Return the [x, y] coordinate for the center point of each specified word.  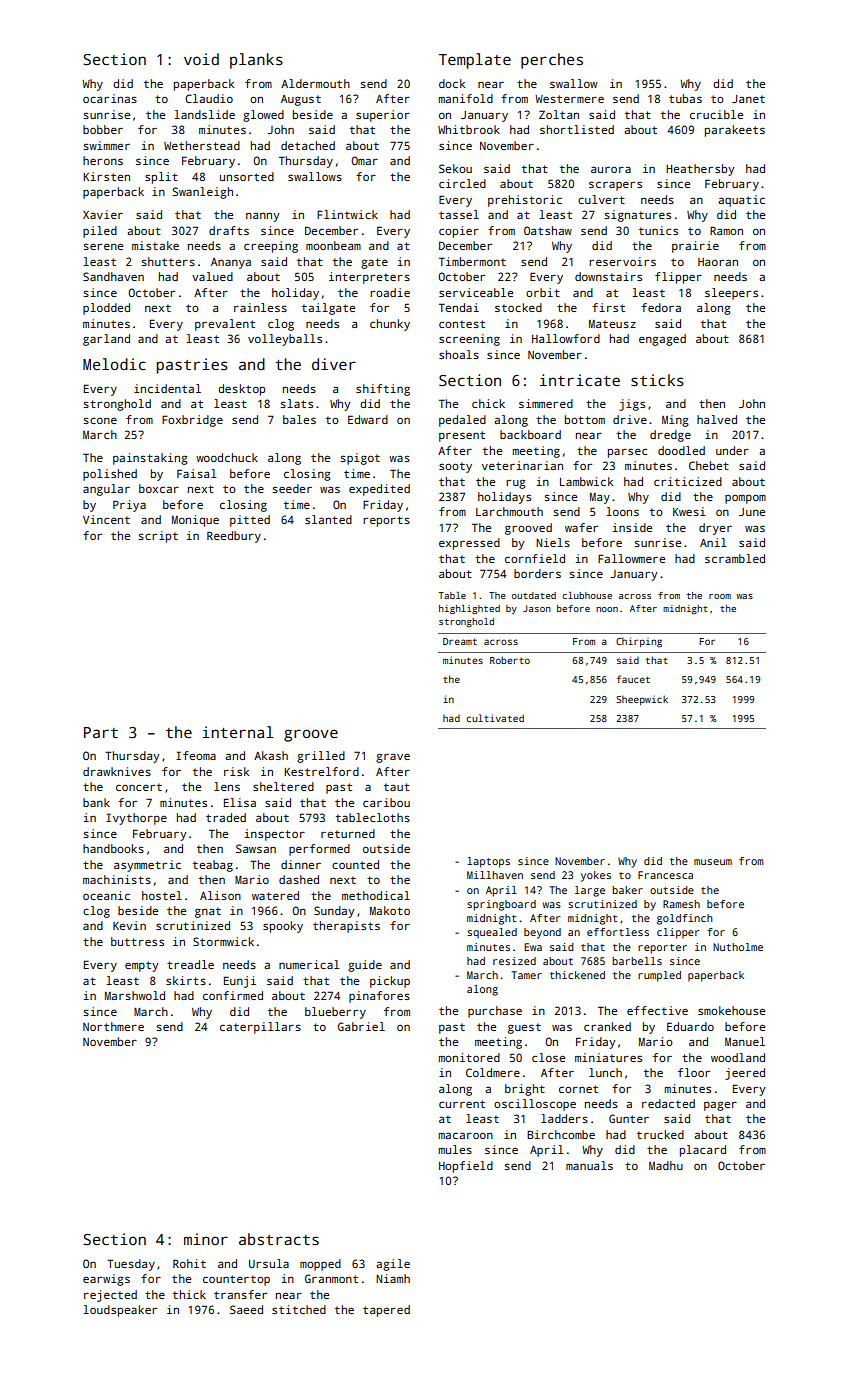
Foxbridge [192, 421]
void [201, 59]
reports [386, 521]
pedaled [462, 421]
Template [475, 61]
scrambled [735, 558]
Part [101, 732]
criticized [688, 481]
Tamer [526, 975]
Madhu [666, 1165]
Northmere [113, 1026]
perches [552, 61]
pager [720, 1106]
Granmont [331, 1278]
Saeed [246, 1309]
